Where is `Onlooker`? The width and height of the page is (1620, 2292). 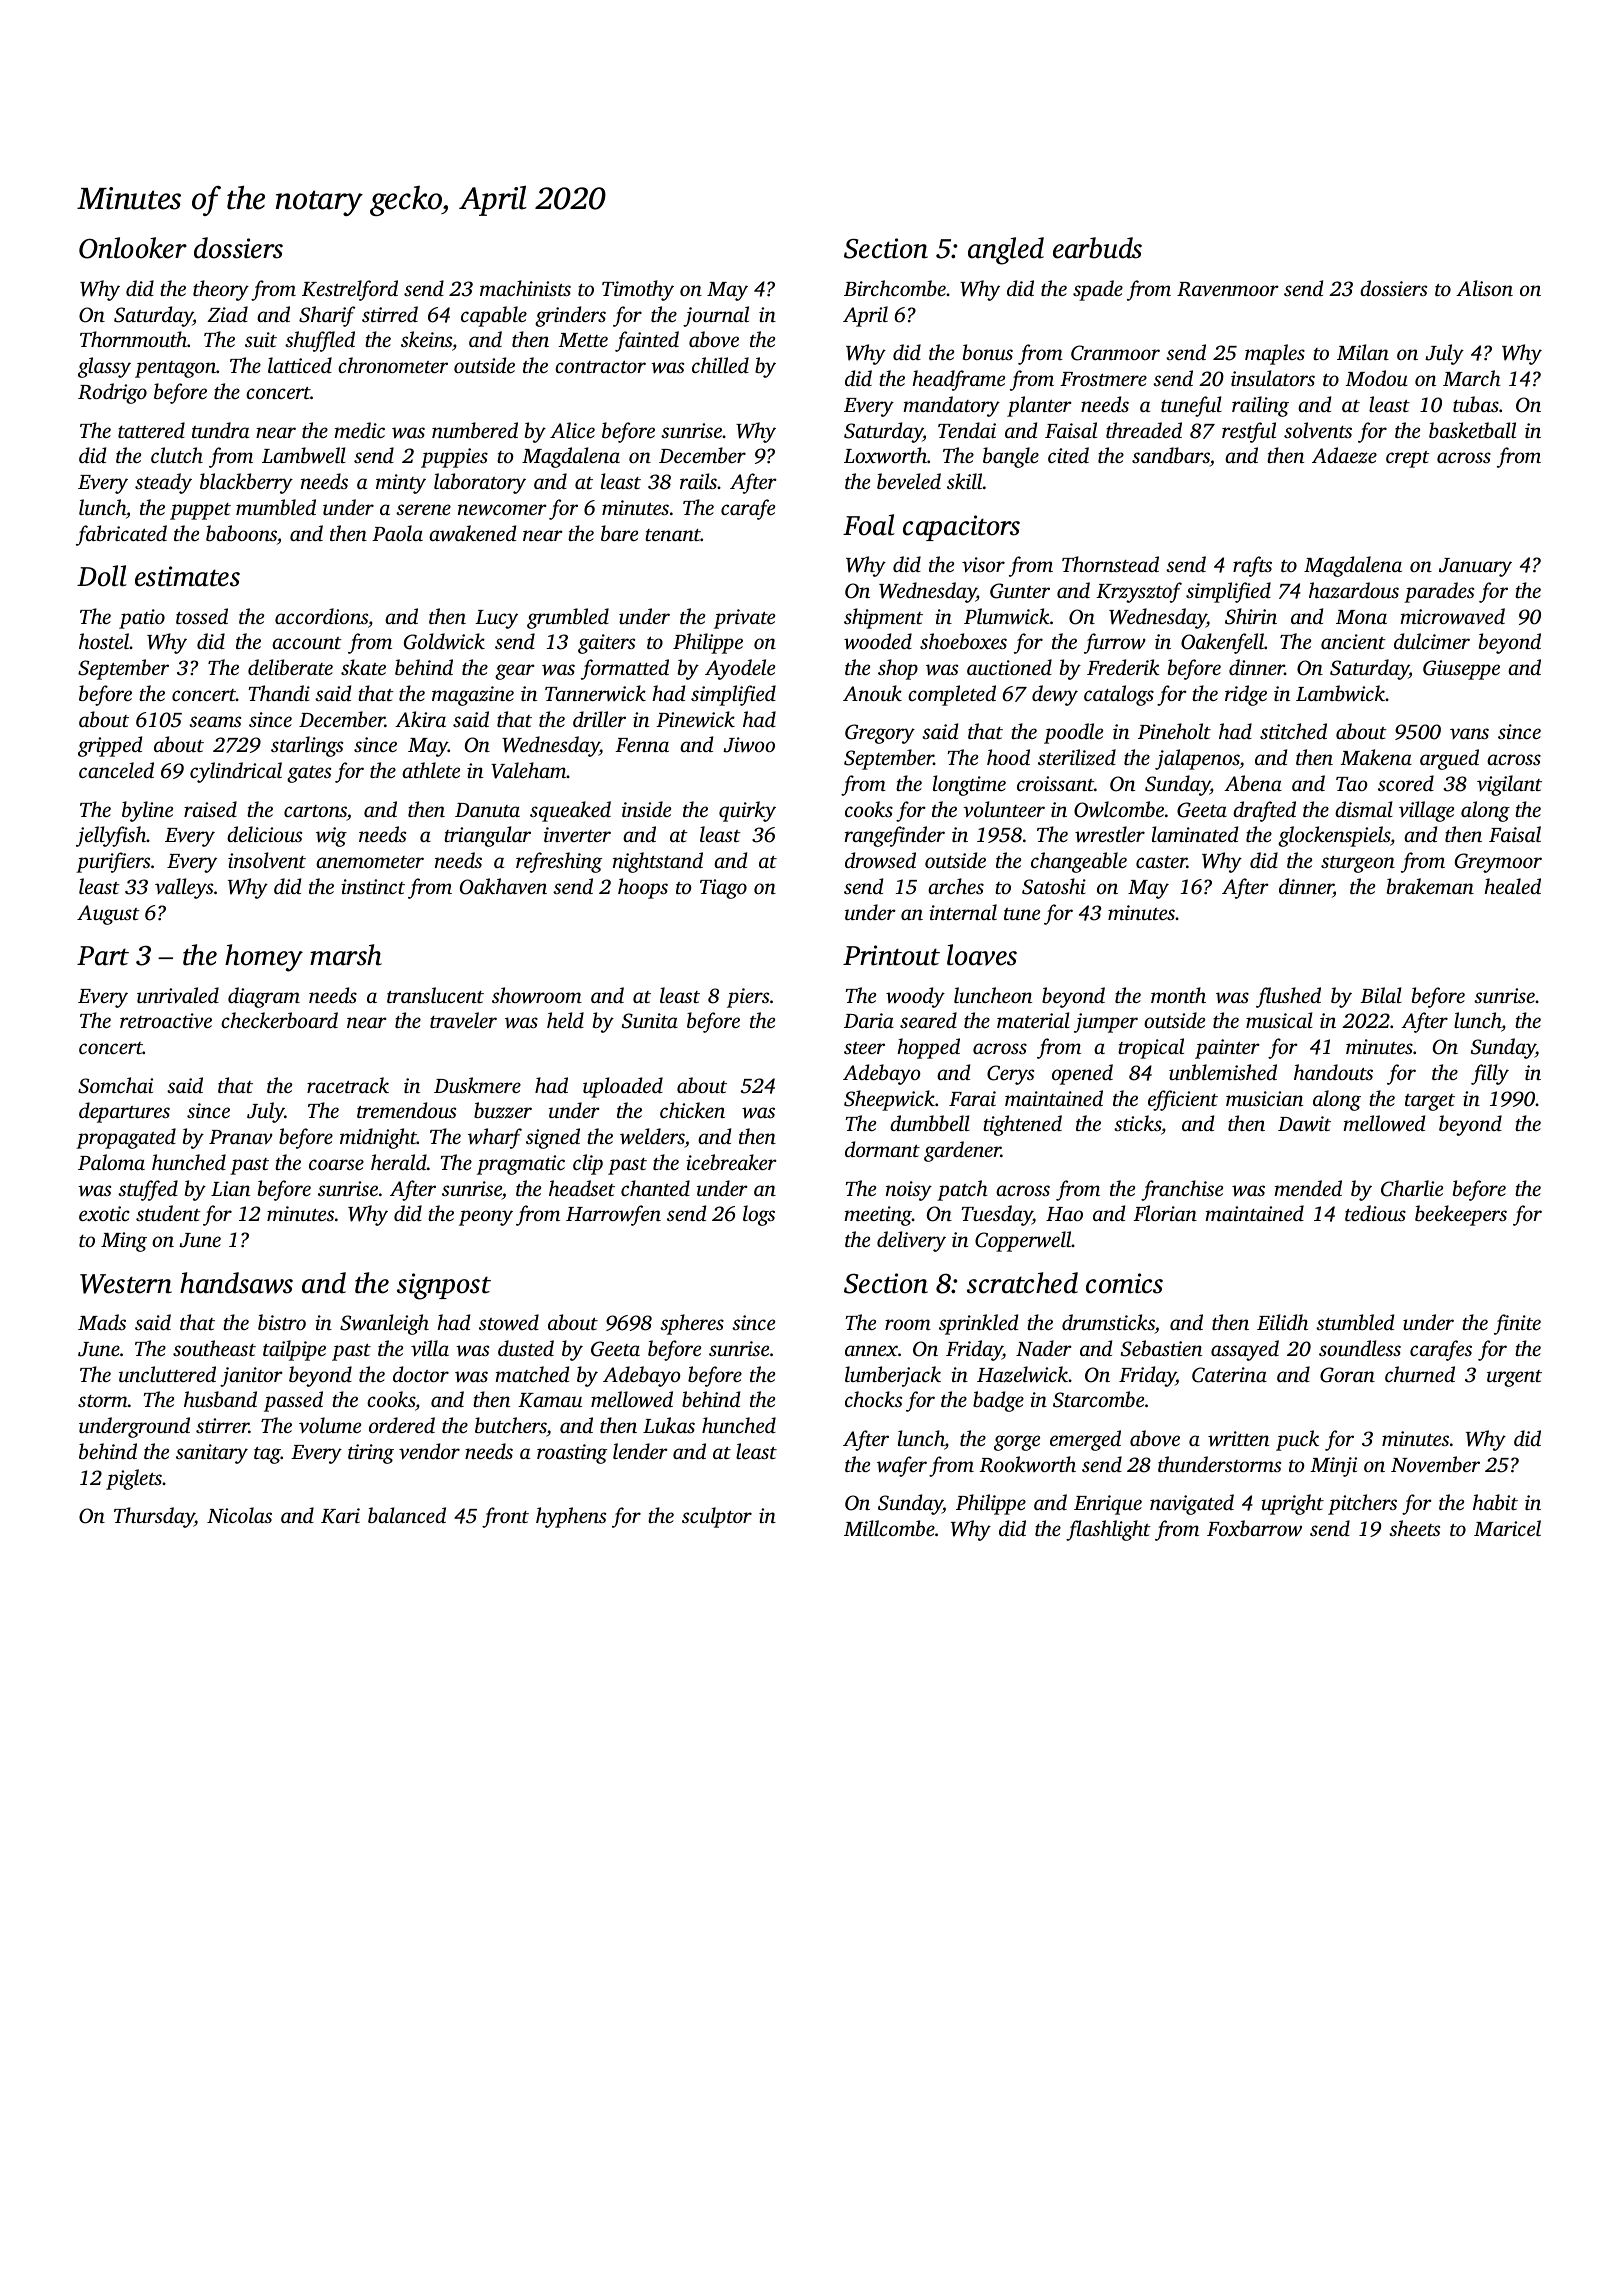
Onlooker is located at coordinates (133, 248).
